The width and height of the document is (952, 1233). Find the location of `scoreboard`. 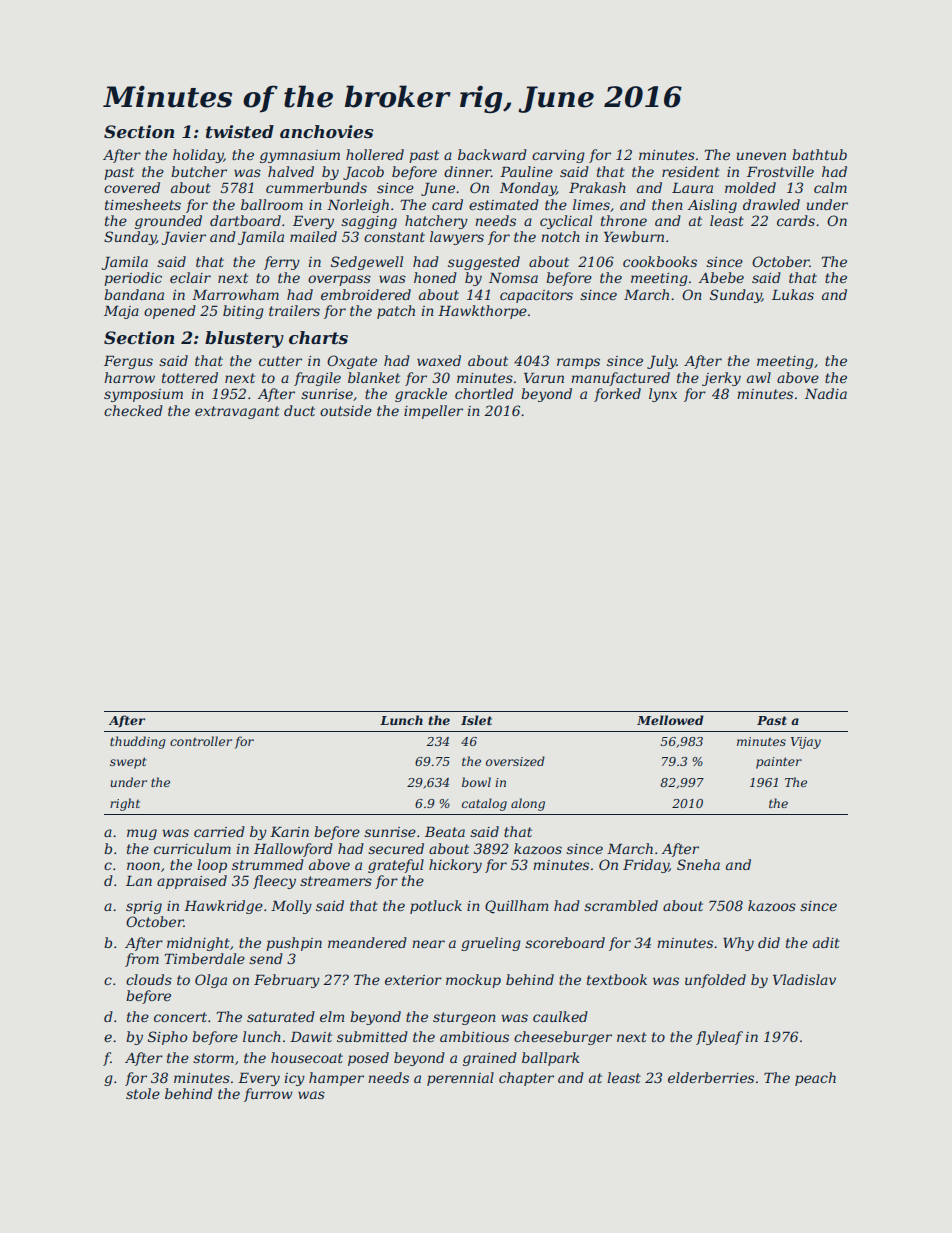

scoreboard is located at coordinates (565, 942).
